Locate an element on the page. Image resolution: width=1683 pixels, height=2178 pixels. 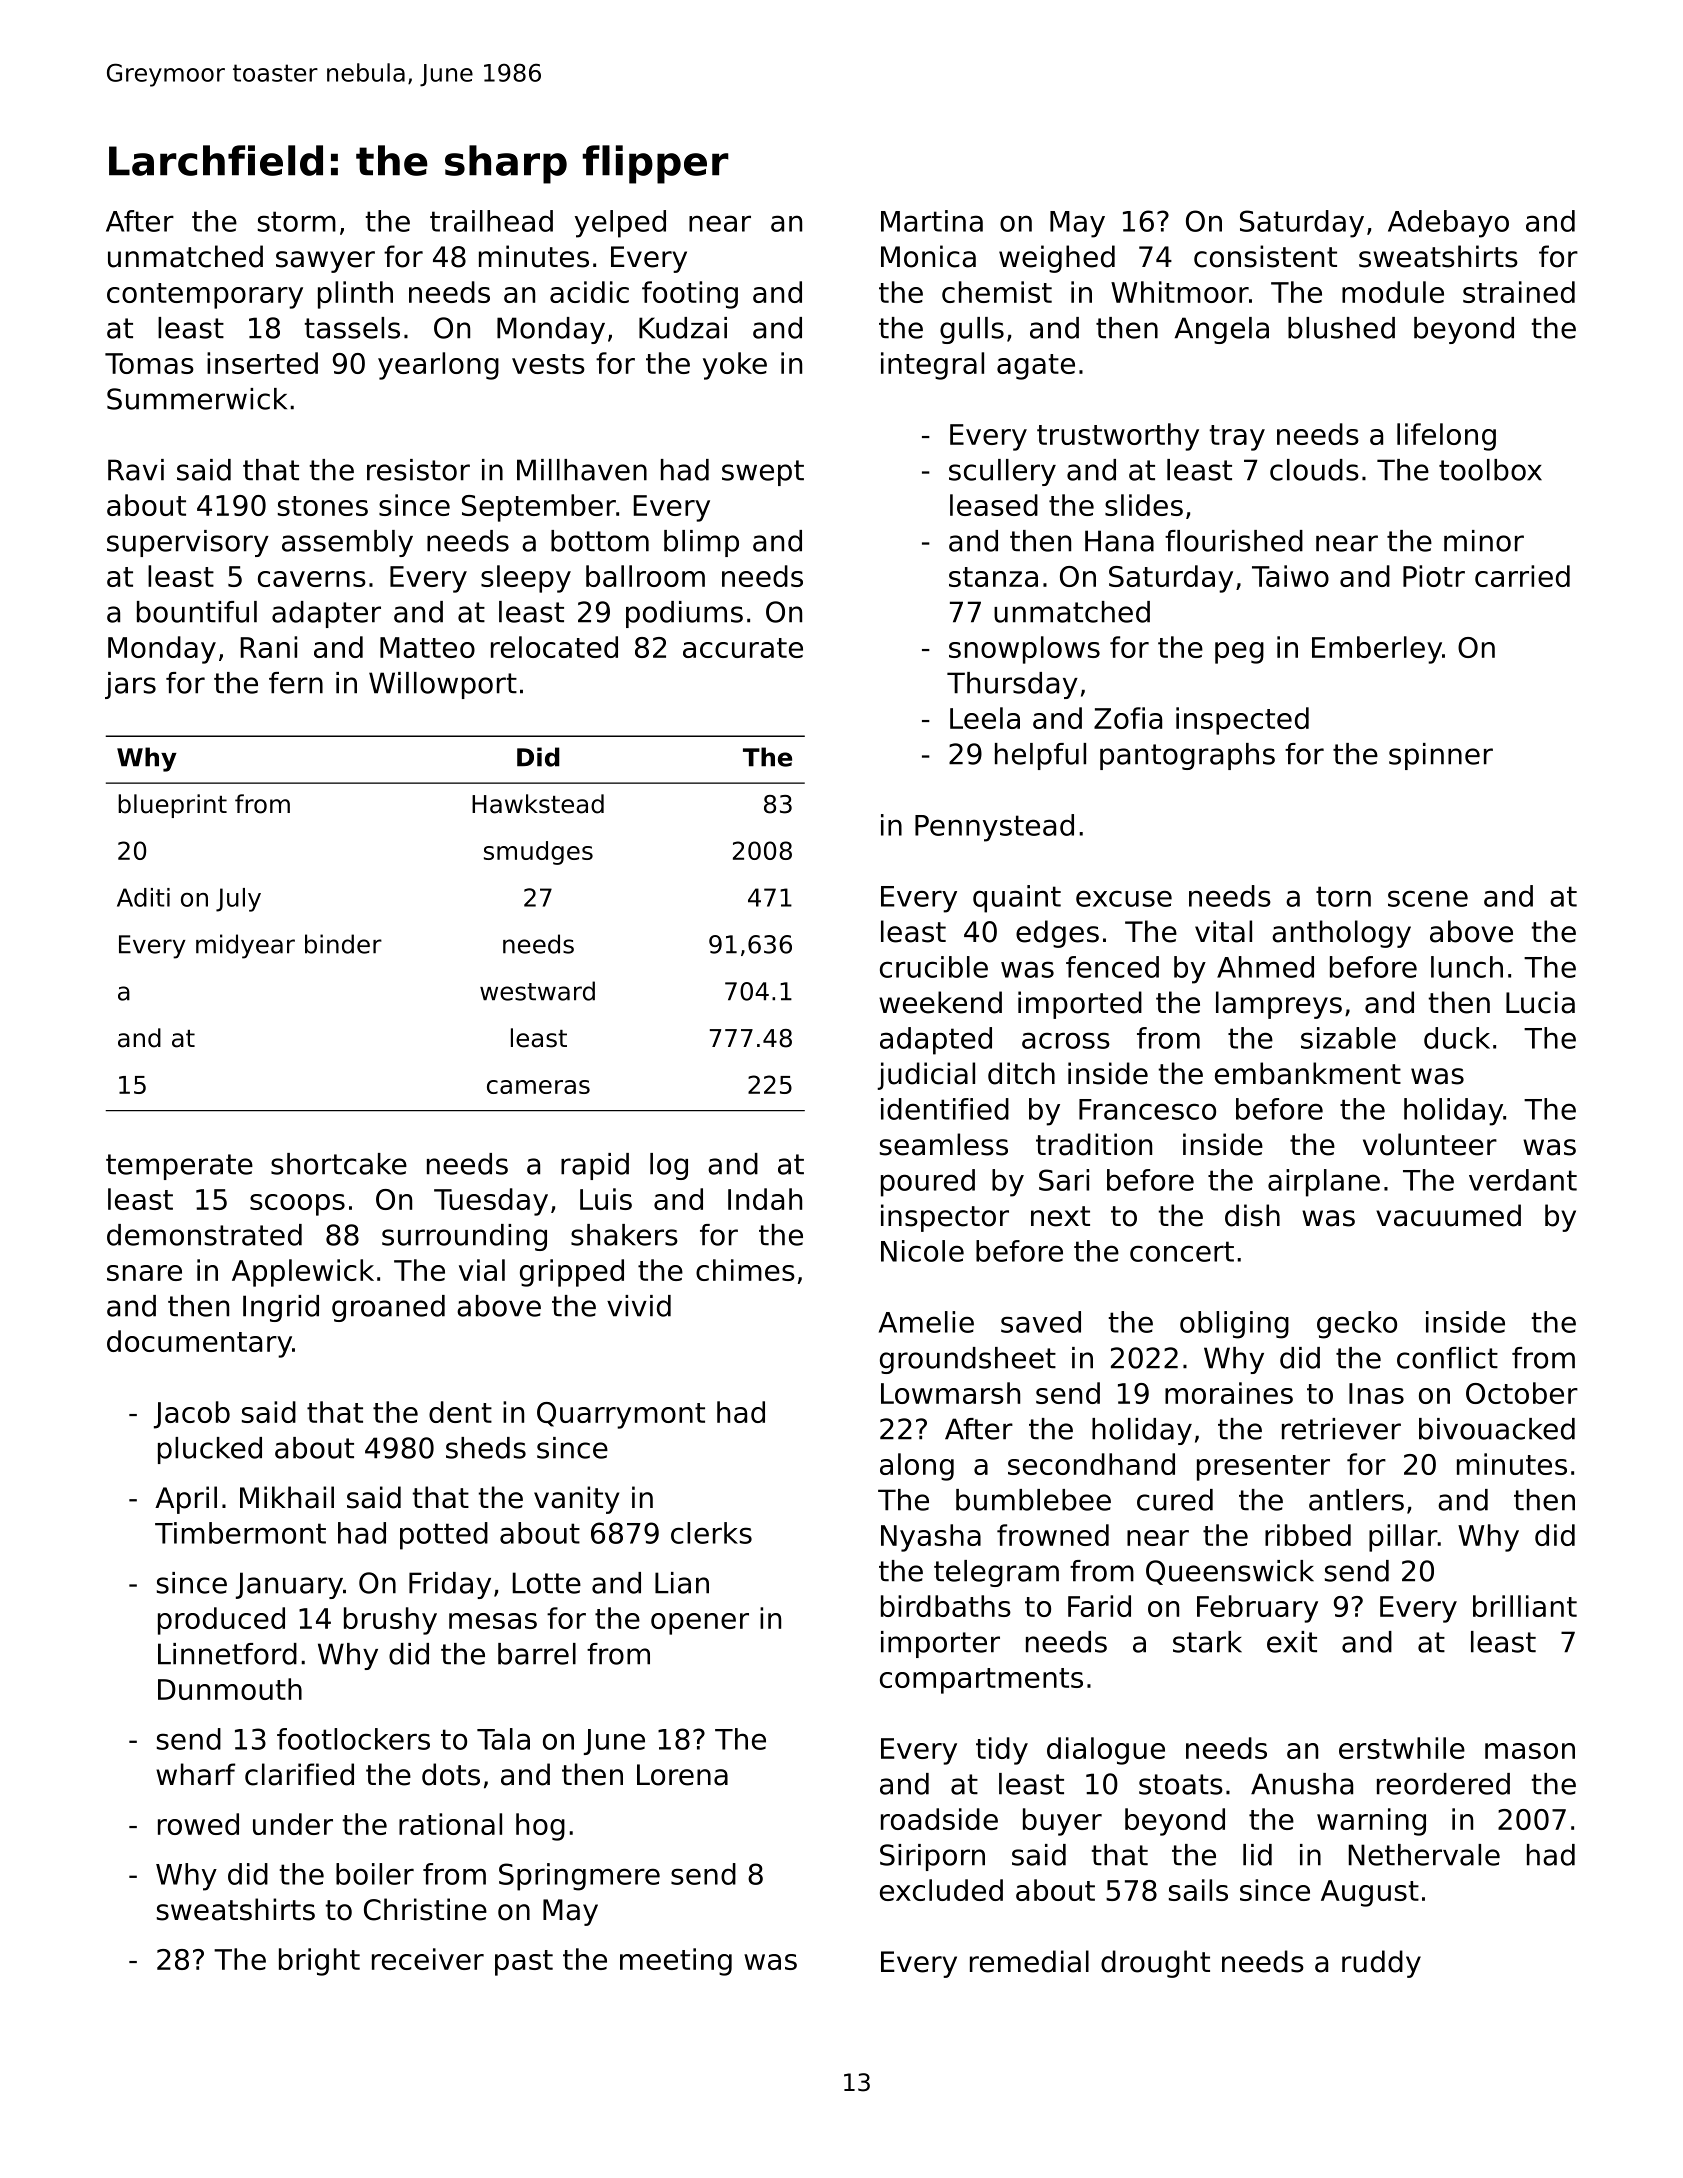
yelped is located at coordinates (620, 224).
